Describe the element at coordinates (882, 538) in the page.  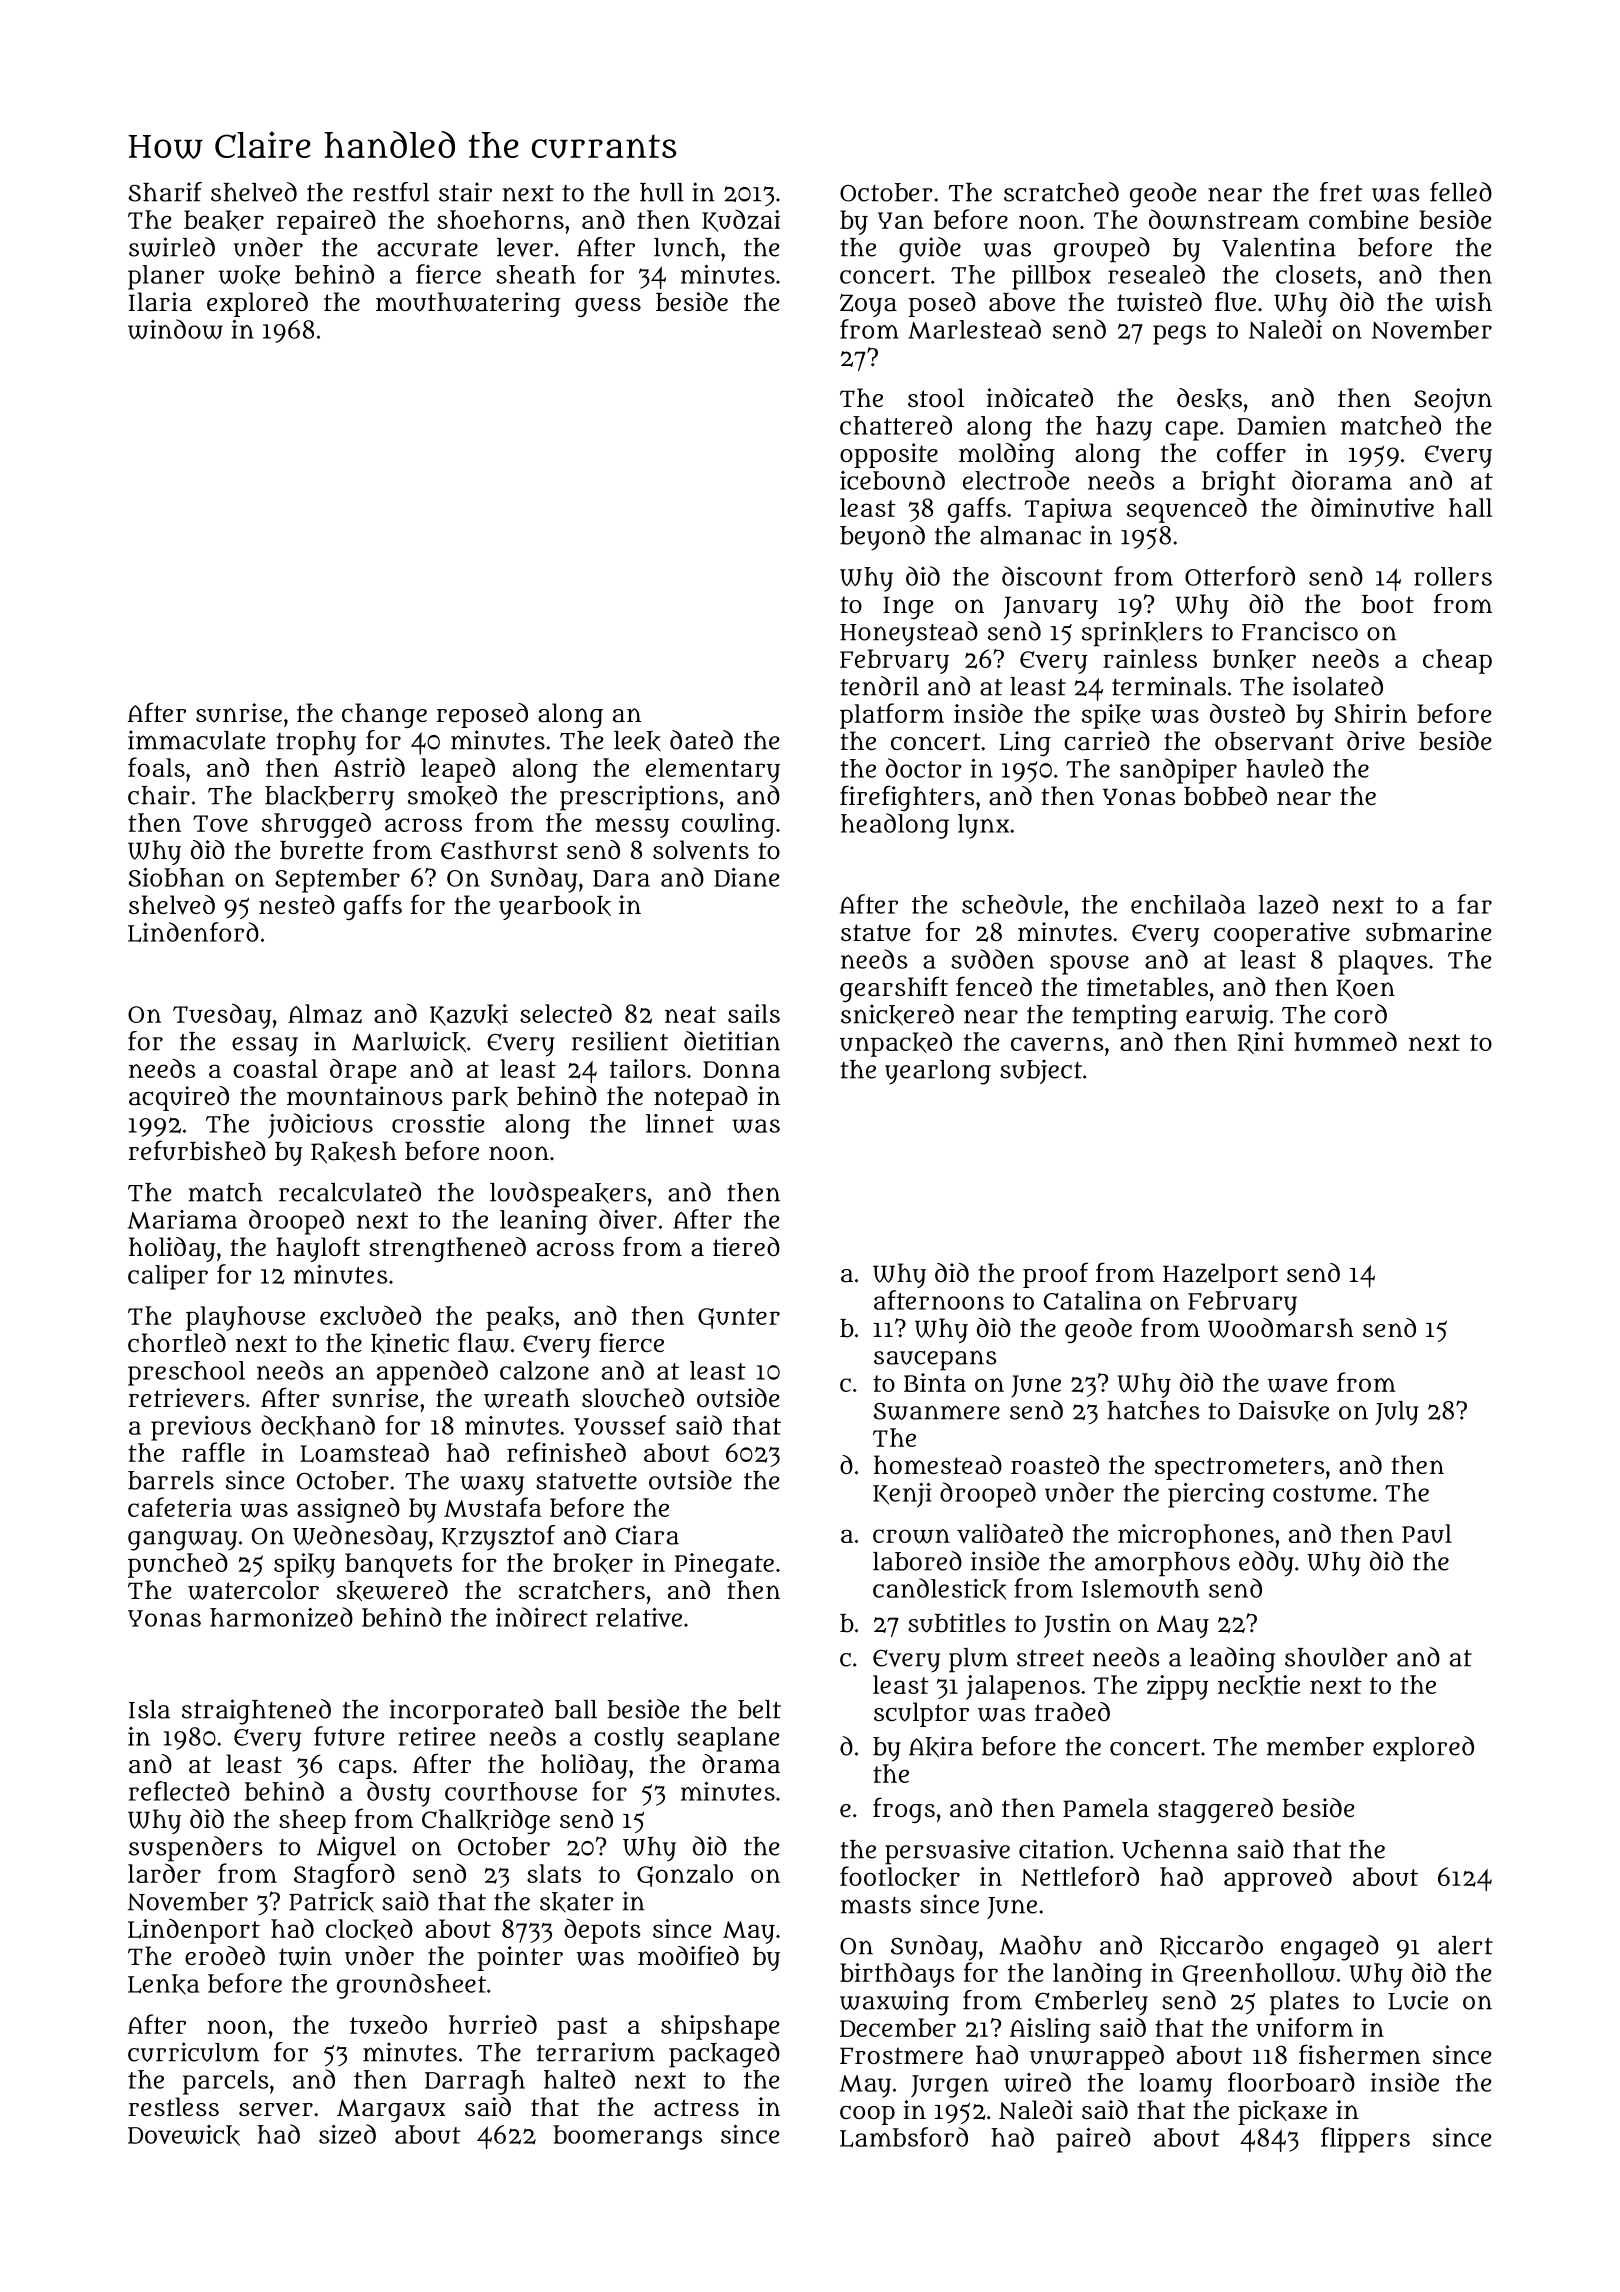
I see `beyond` at that location.
